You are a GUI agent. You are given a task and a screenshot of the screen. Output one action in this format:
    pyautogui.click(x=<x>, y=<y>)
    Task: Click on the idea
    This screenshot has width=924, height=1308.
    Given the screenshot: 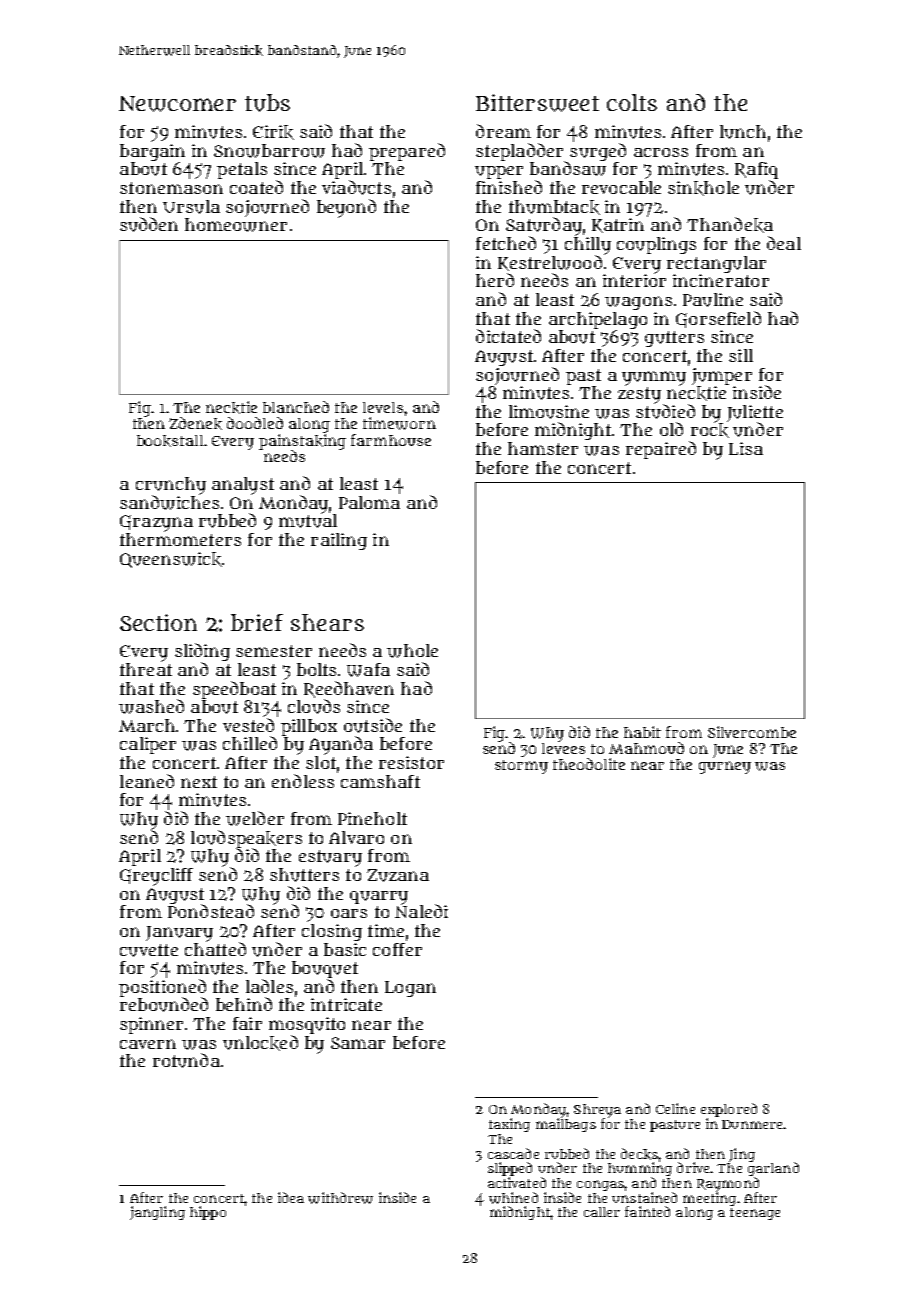 What is the action you would take?
    pyautogui.click(x=291, y=1197)
